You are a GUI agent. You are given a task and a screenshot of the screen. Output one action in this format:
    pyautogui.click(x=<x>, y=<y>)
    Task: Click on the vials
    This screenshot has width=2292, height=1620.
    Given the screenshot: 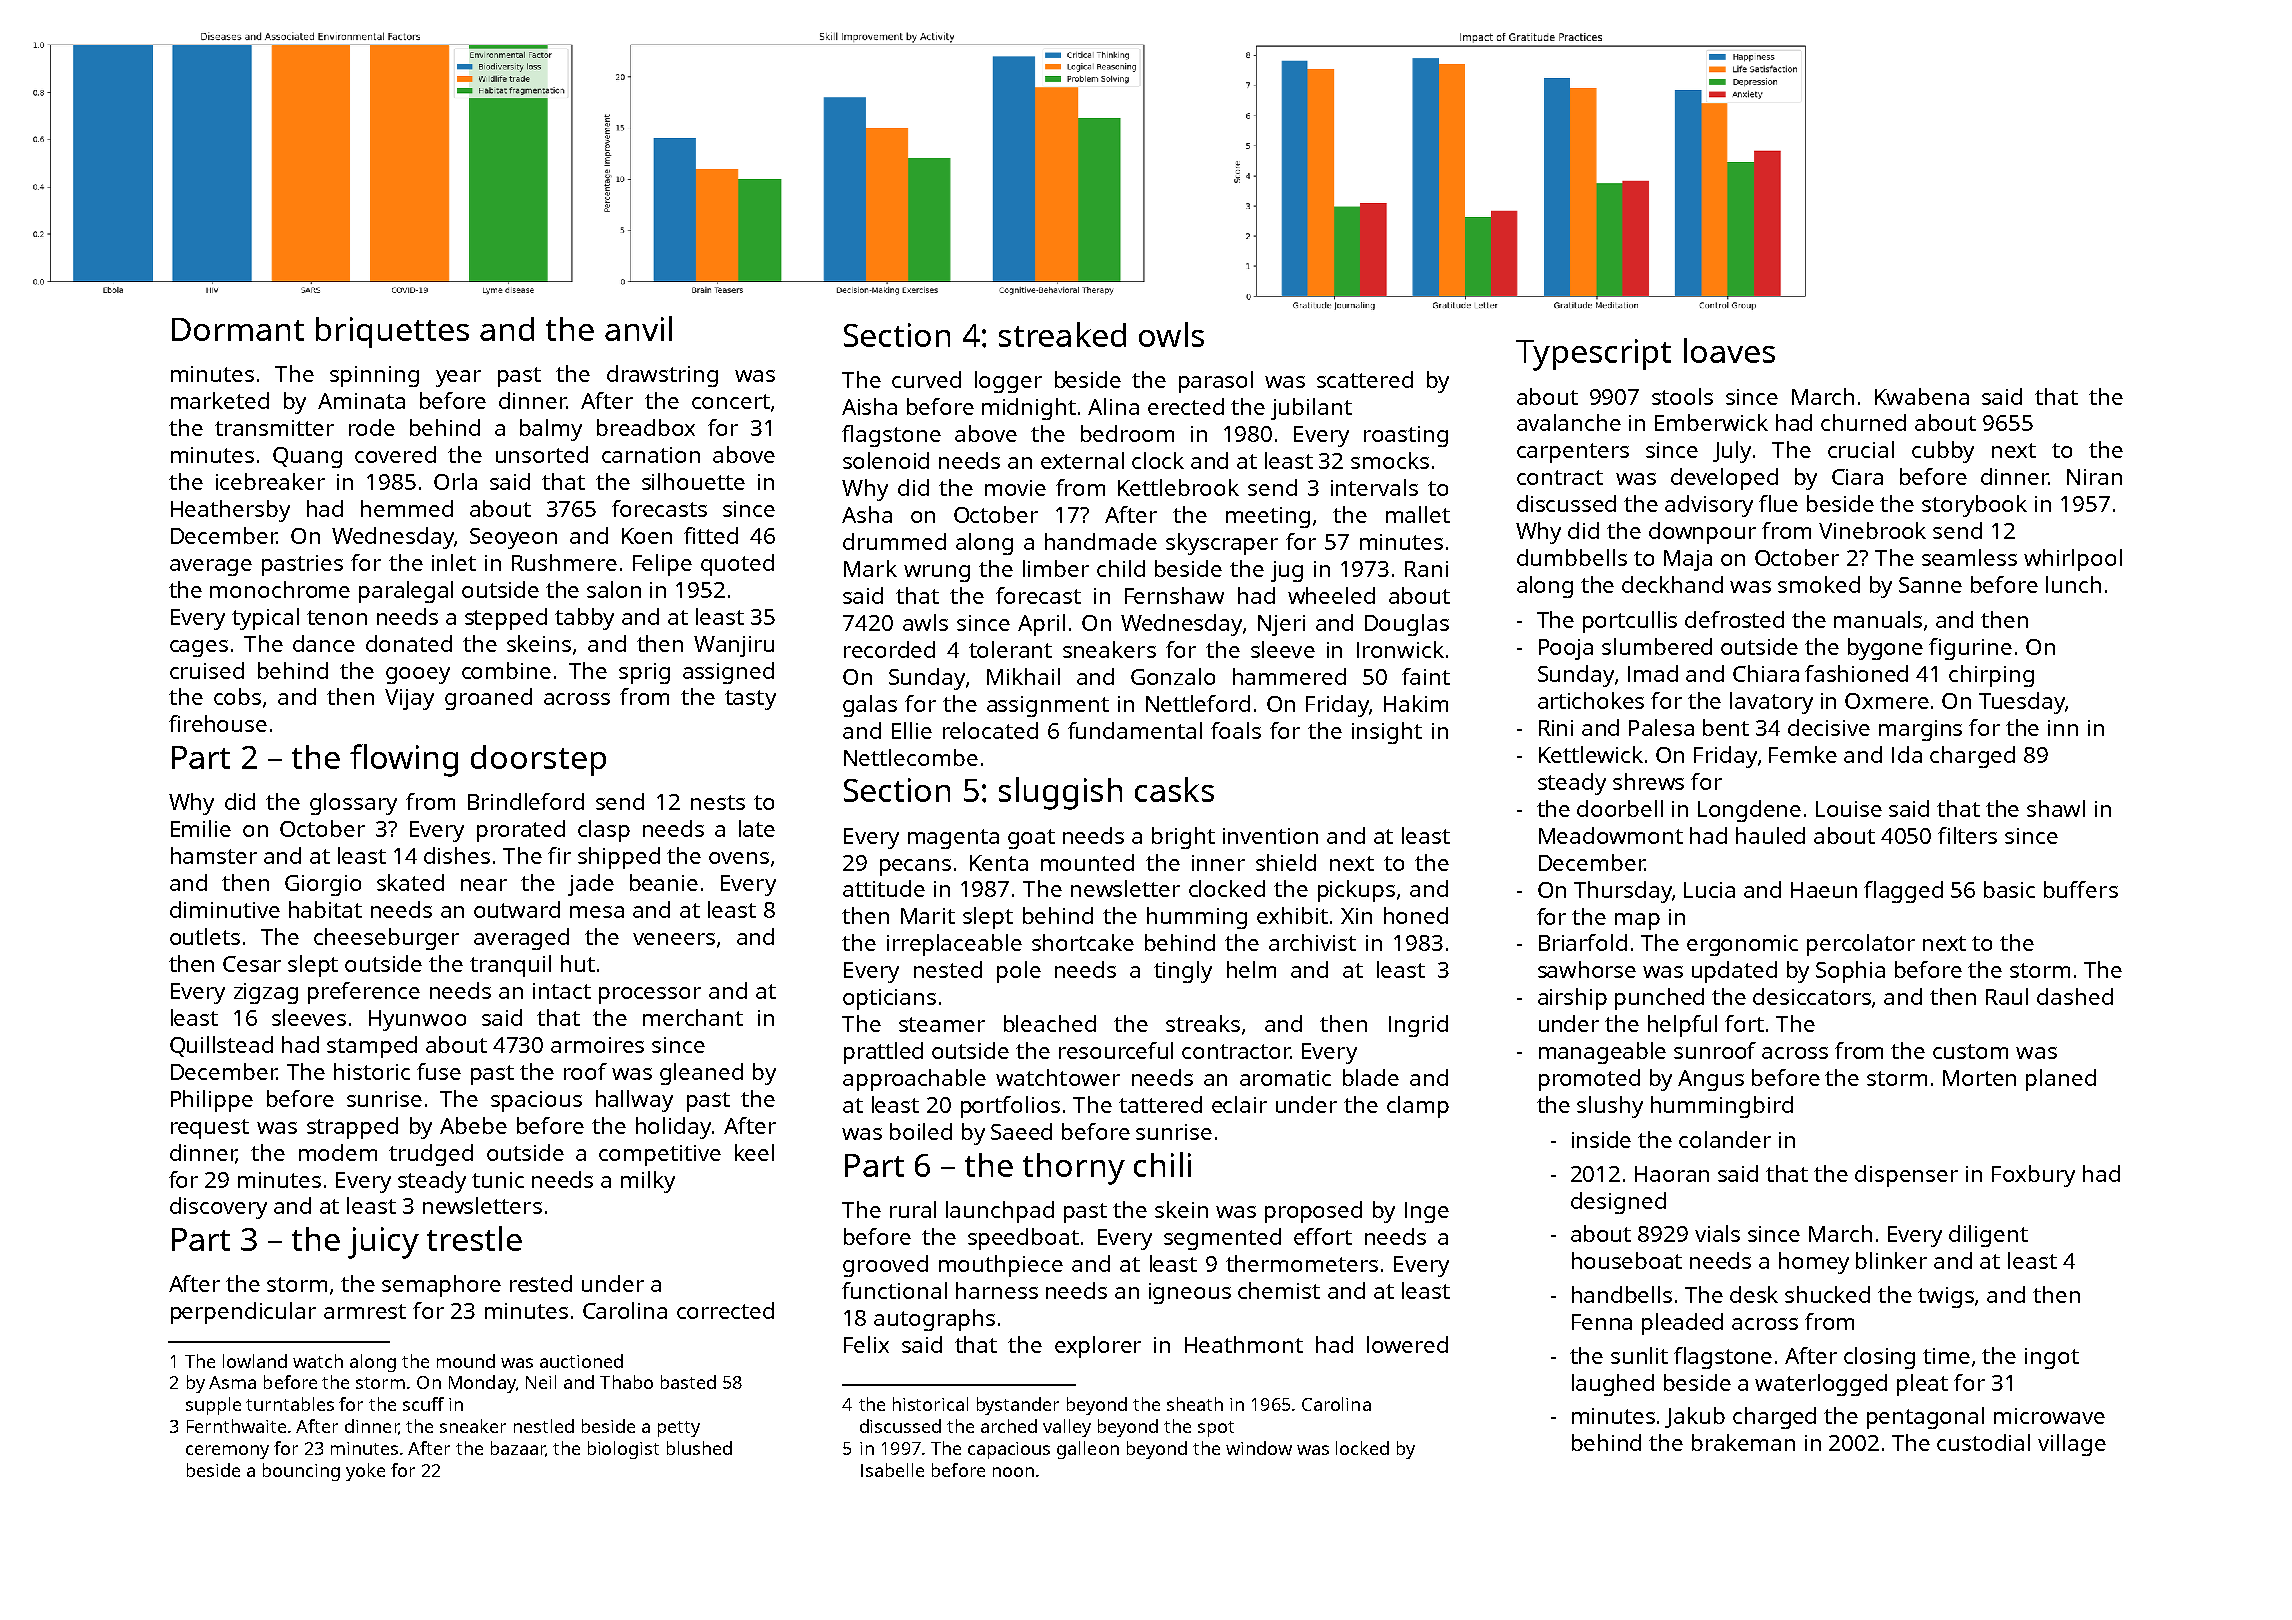 What is the action you would take?
    pyautogui.click(x=1717, y=1233)
